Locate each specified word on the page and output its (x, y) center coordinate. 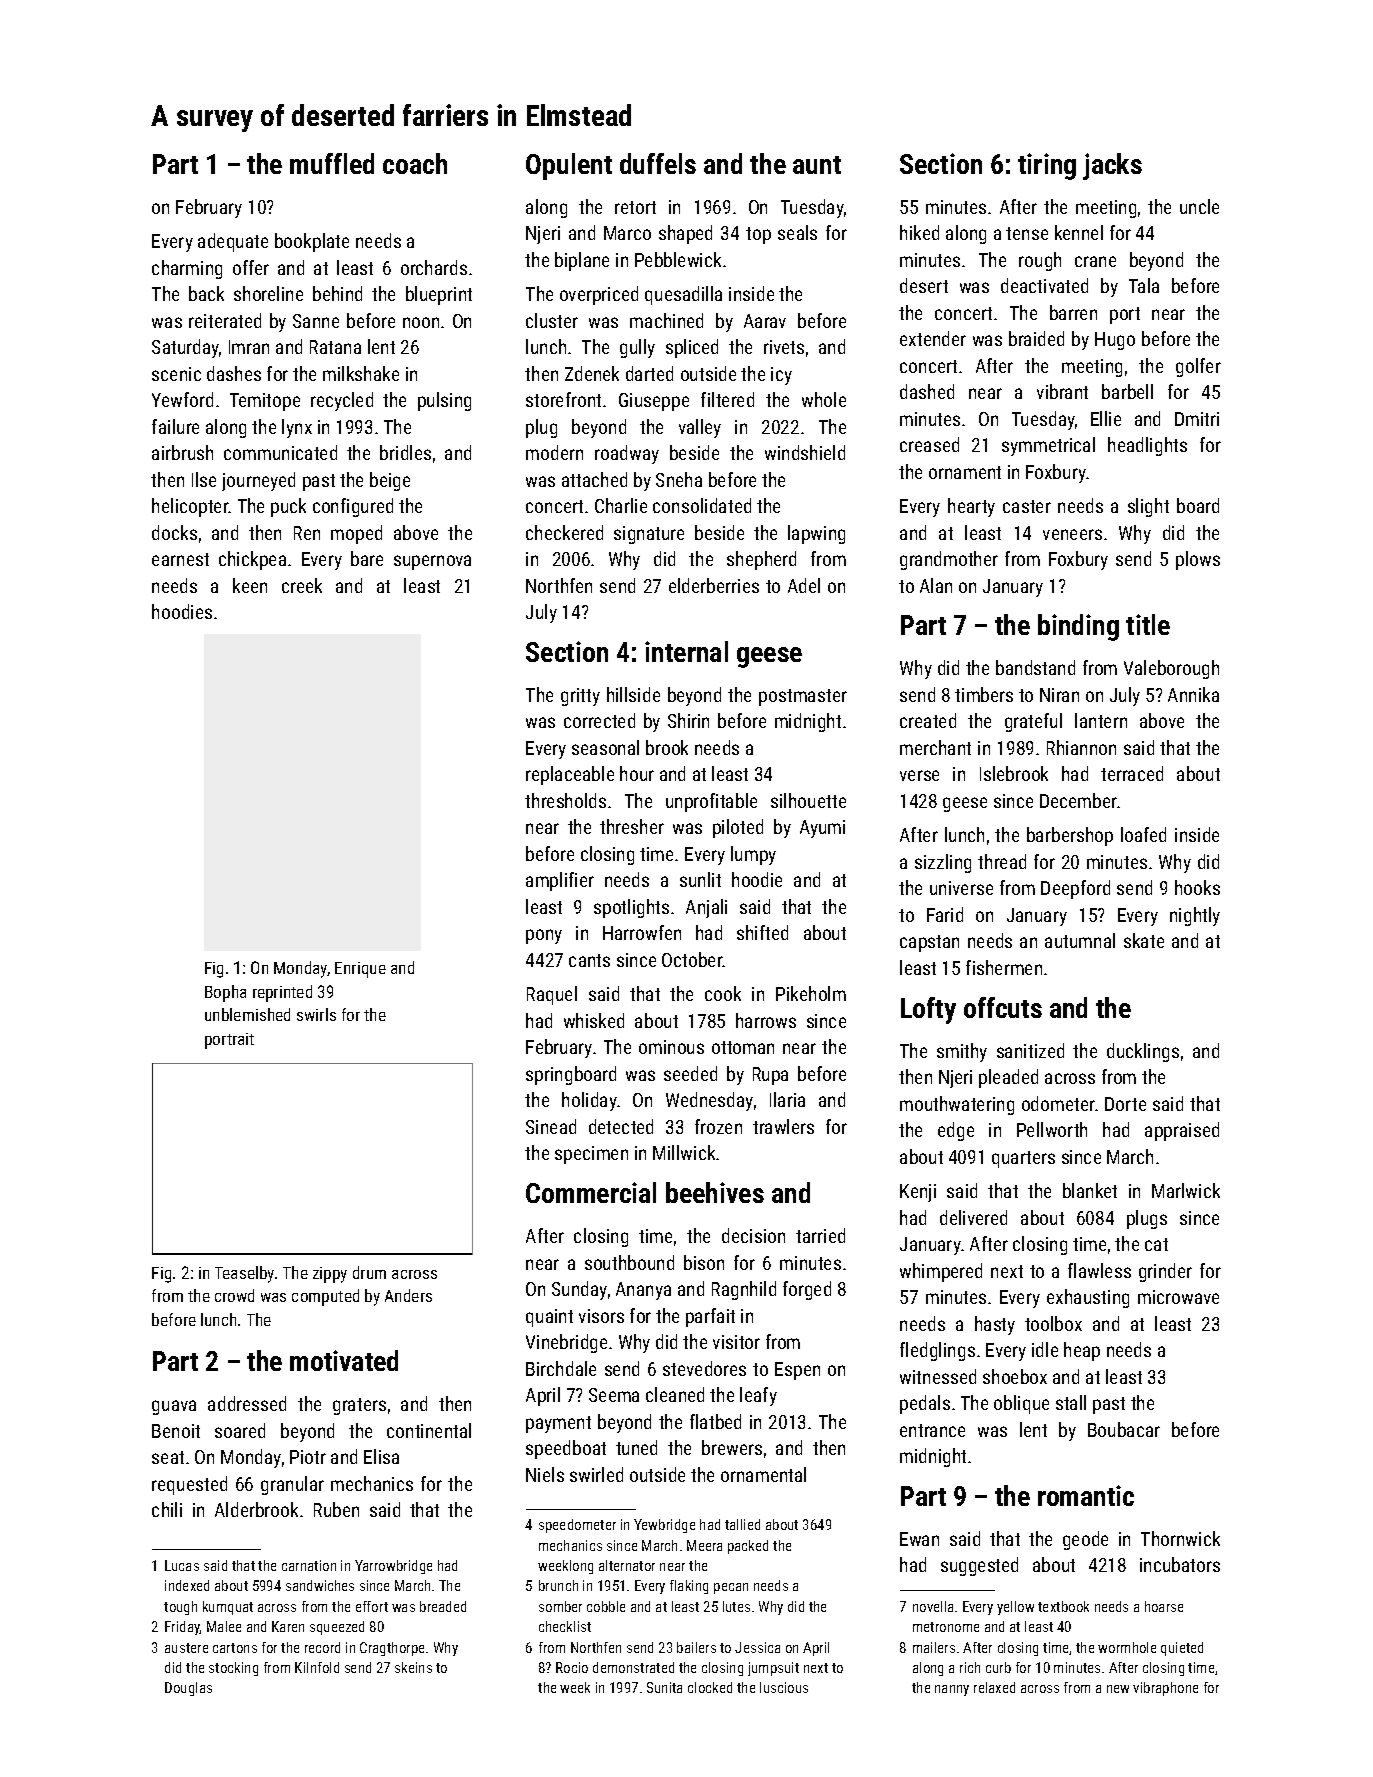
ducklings (1143, 1052)
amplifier (560, 881)
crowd (234, 1295)
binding (1078, 627)
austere (186, 1648)
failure (175, 426)
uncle (1199, 206)
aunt (817, 165)
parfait (710, 1317)
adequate (233, 242)
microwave (1178, 1297)
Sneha (679, 479)
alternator (627, 1565)
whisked (594, 1020)
